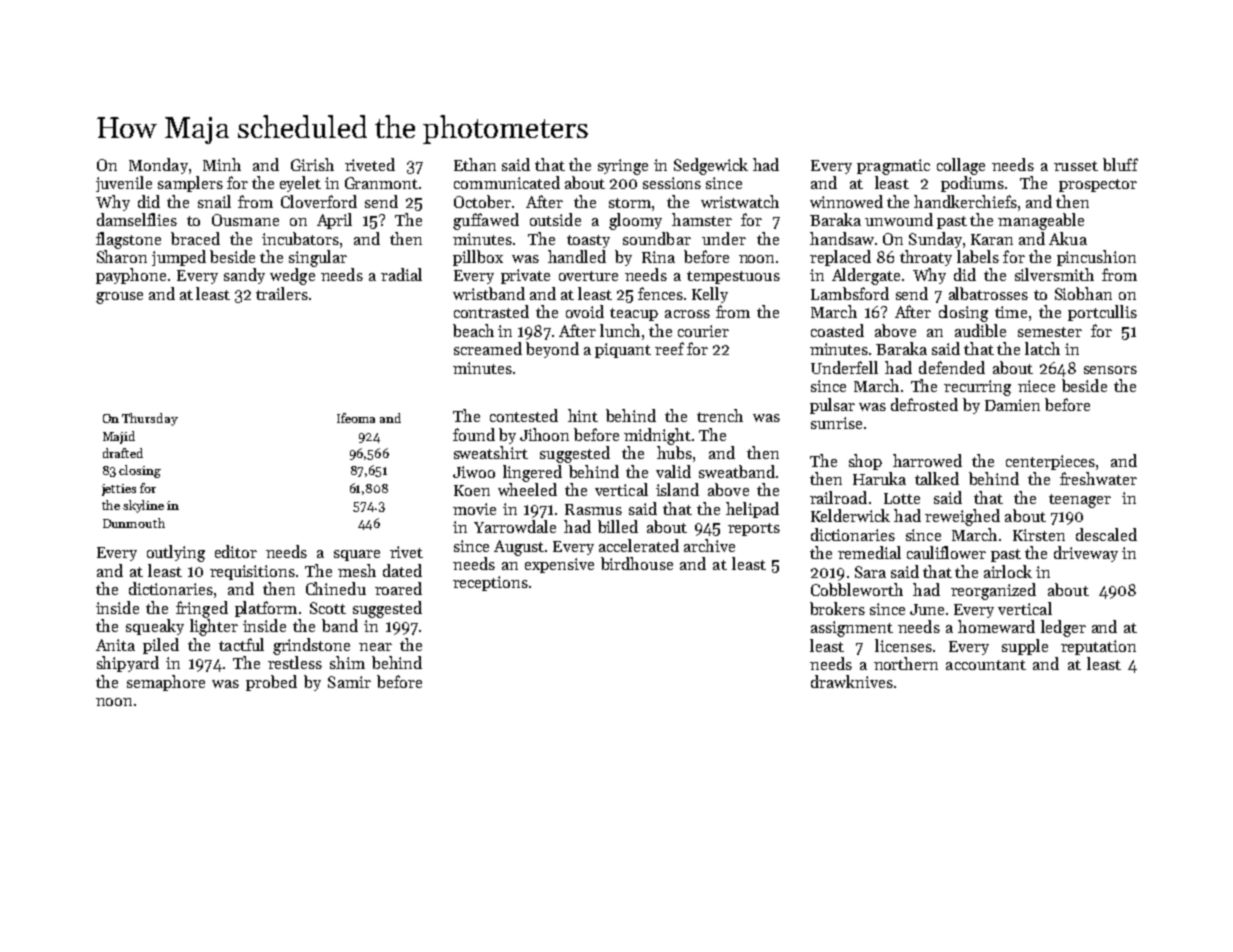 The height and width of the screenshot is (952, 1233). What do you see at coordinates (630, 203) in the screenshot?
I see `storm` at bounding box center [630, 203].
